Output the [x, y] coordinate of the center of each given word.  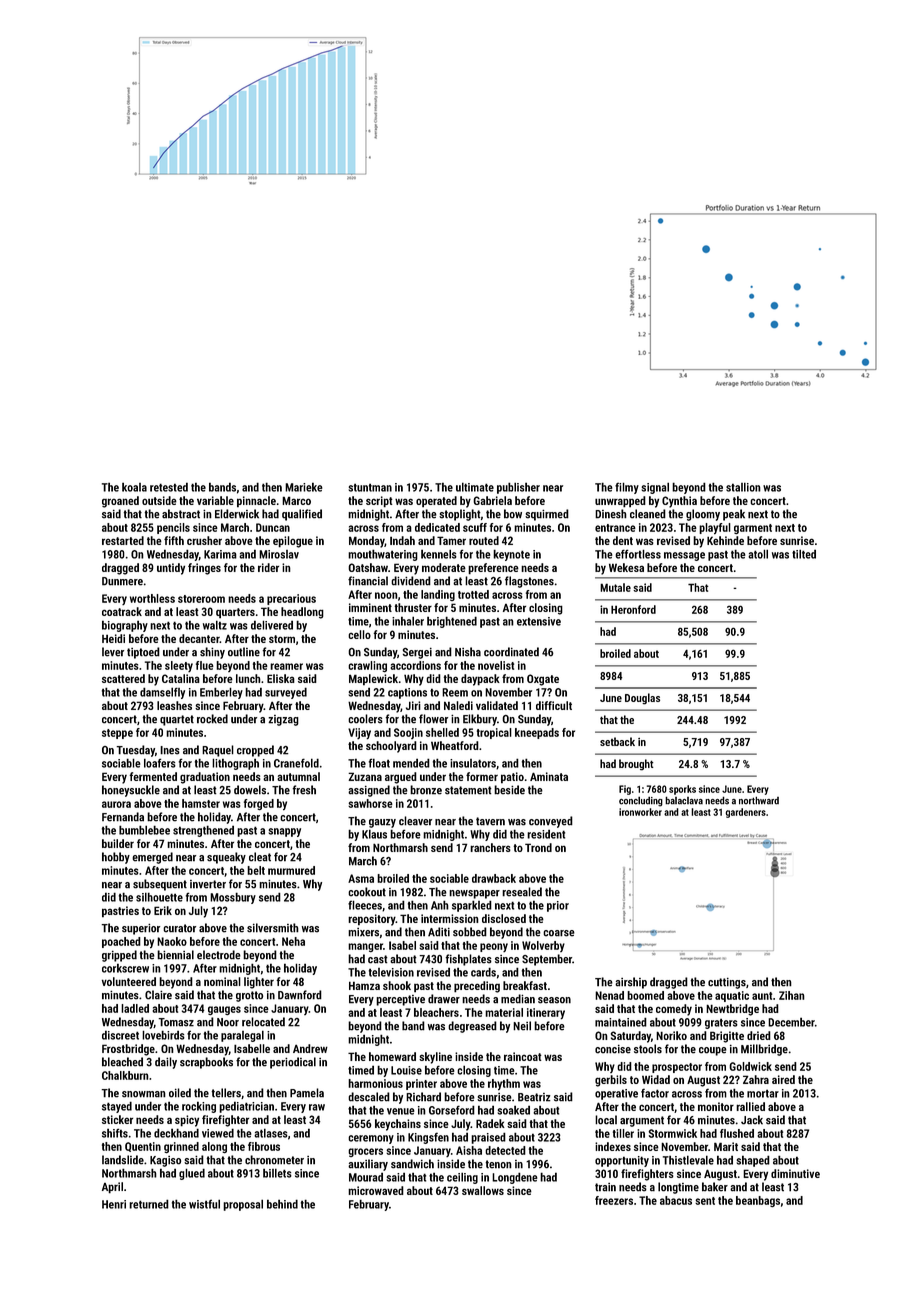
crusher [204, 540]
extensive [539, 621]
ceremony [371, 1139]
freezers [614, 1200]
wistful [204, 1204]
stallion [743, 487]
